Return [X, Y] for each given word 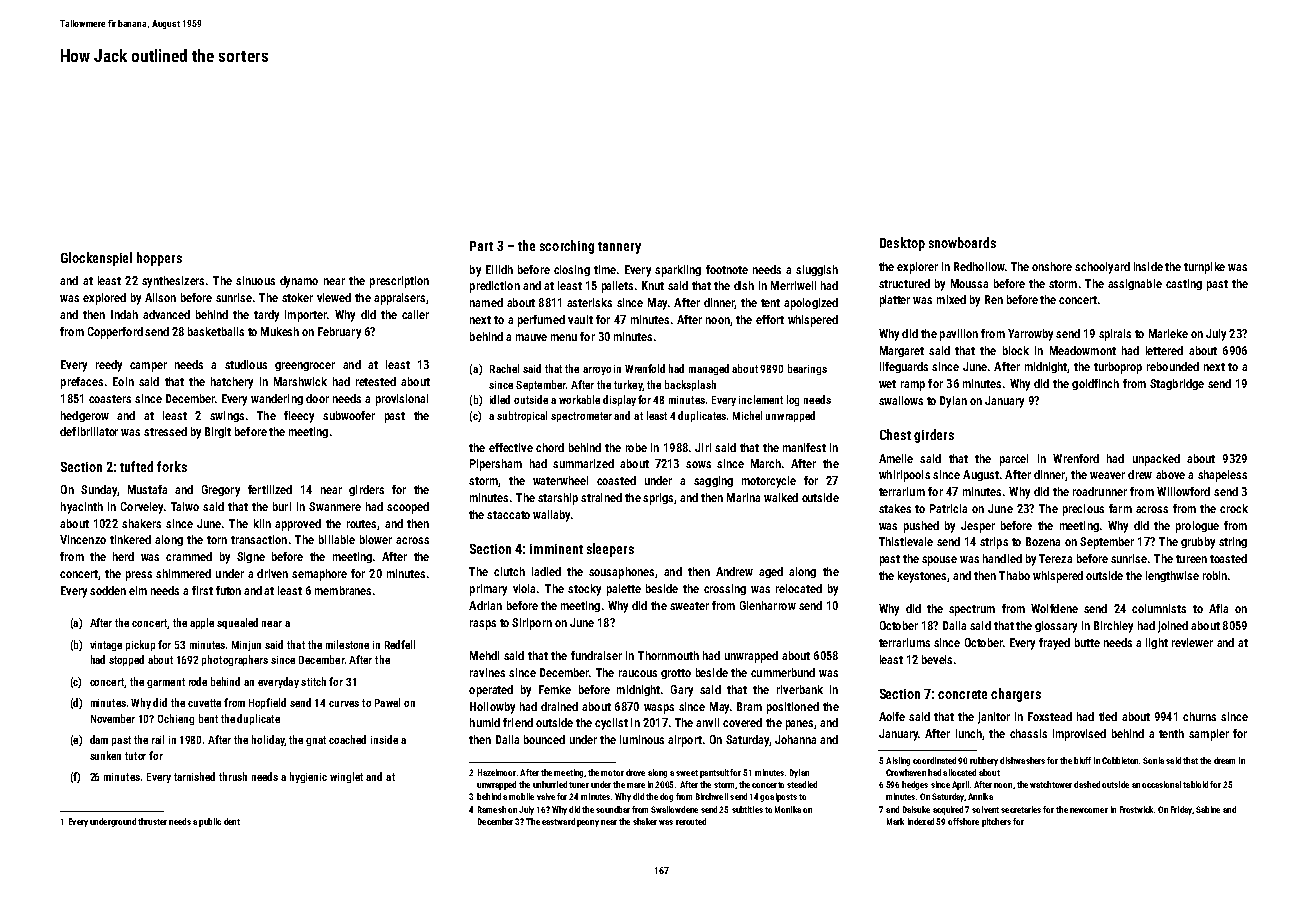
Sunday [99, 491]
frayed [1054, 644]
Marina [743, 497]
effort [770, 319]
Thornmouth [668, 655]
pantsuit [714, 773]
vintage [106, 646]
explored [104, 299]
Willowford [1183, 491]
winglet [346, 777]
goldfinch [1095, 384]
